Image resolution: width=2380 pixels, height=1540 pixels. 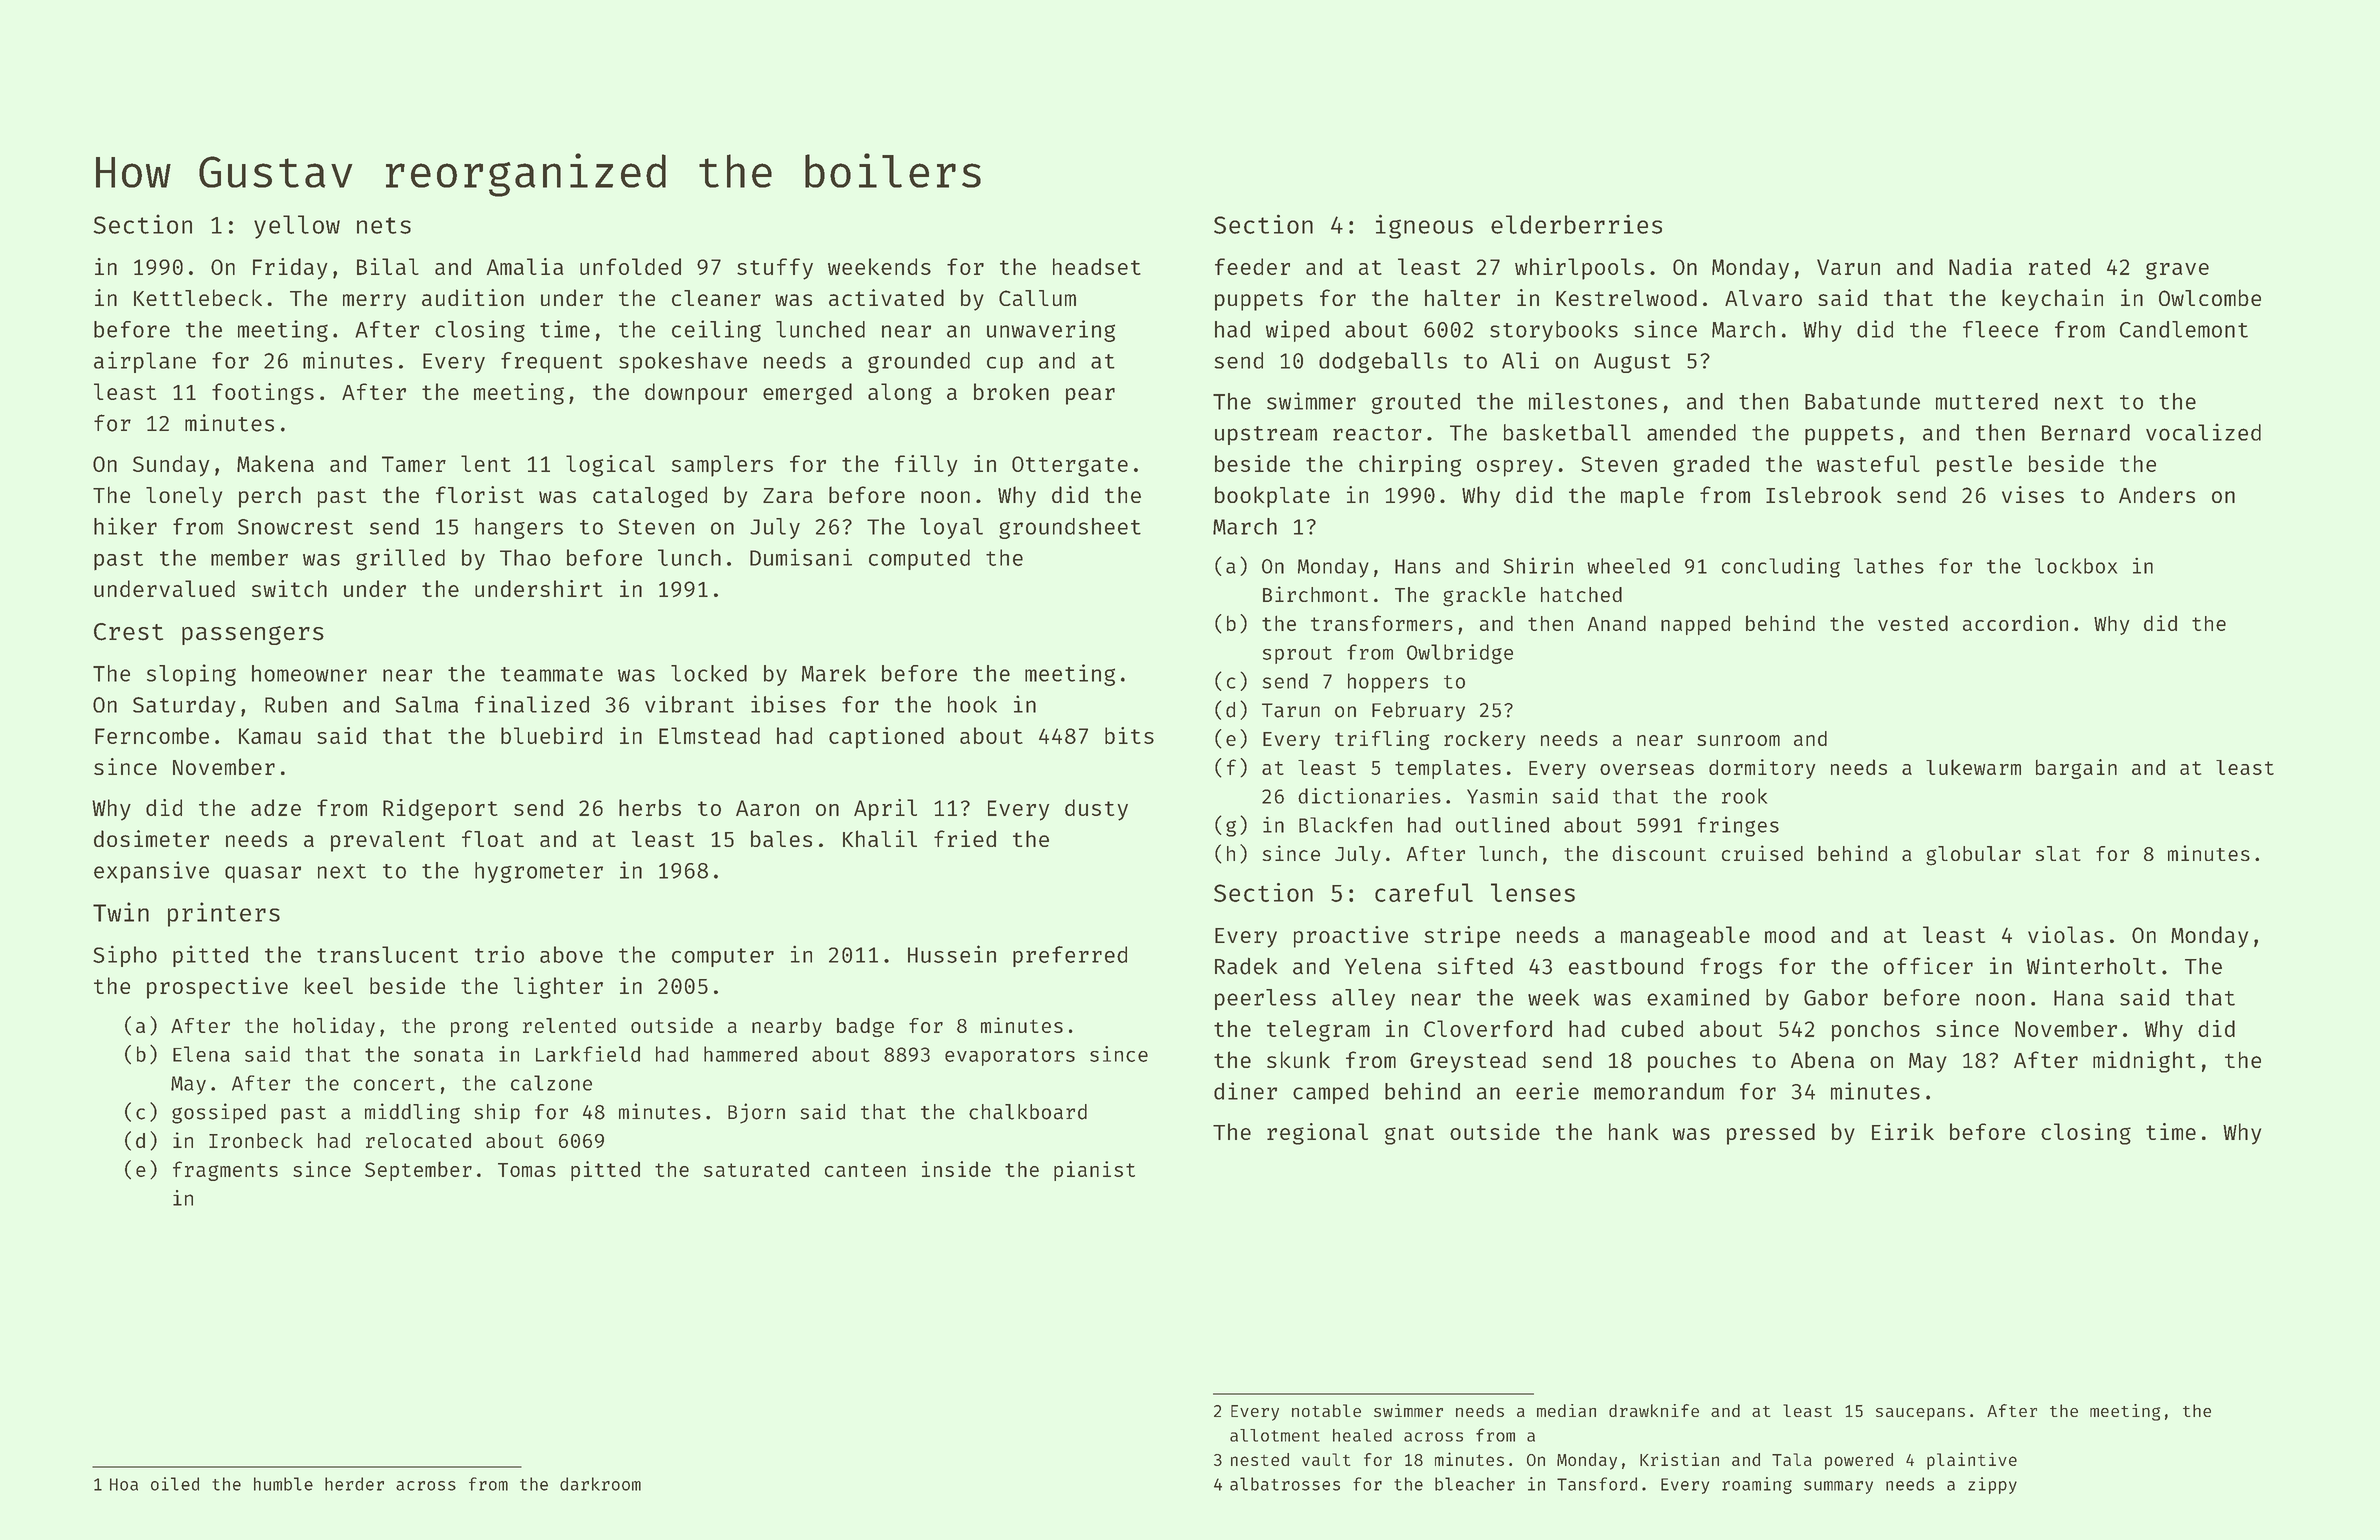 I want to click on translucent, so click(x=387, y=954).
